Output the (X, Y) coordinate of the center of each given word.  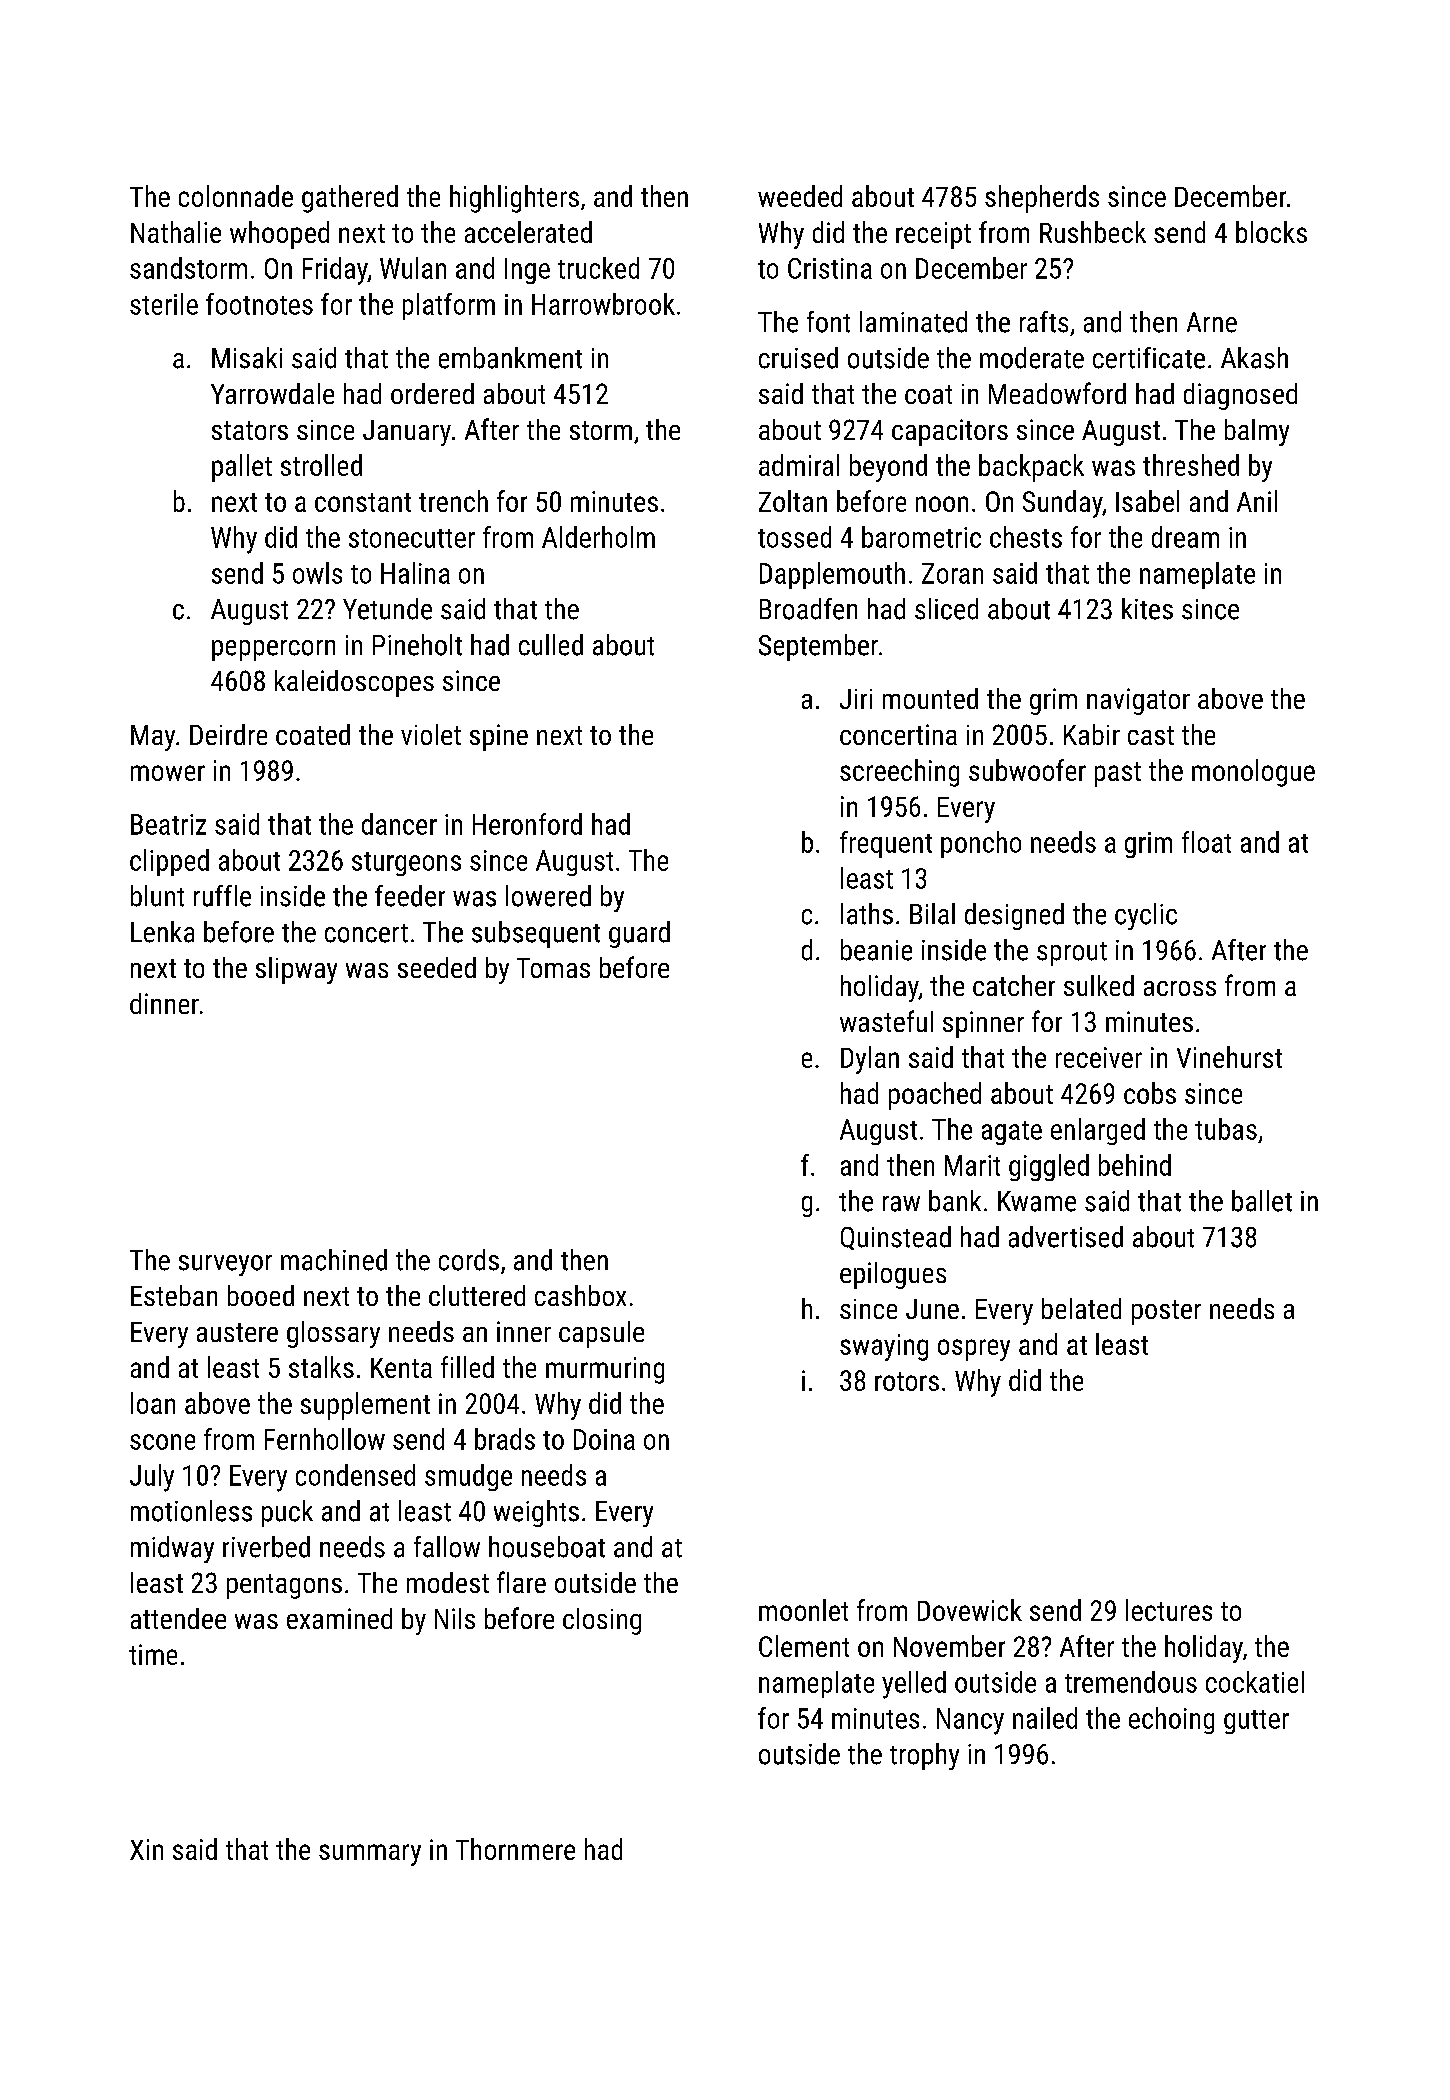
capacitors (950, 432)
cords (469, 1260)
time (153, 1654)
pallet (242, 468)
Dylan (870, 1060)
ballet (1262, 1201)
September (818, 647)
